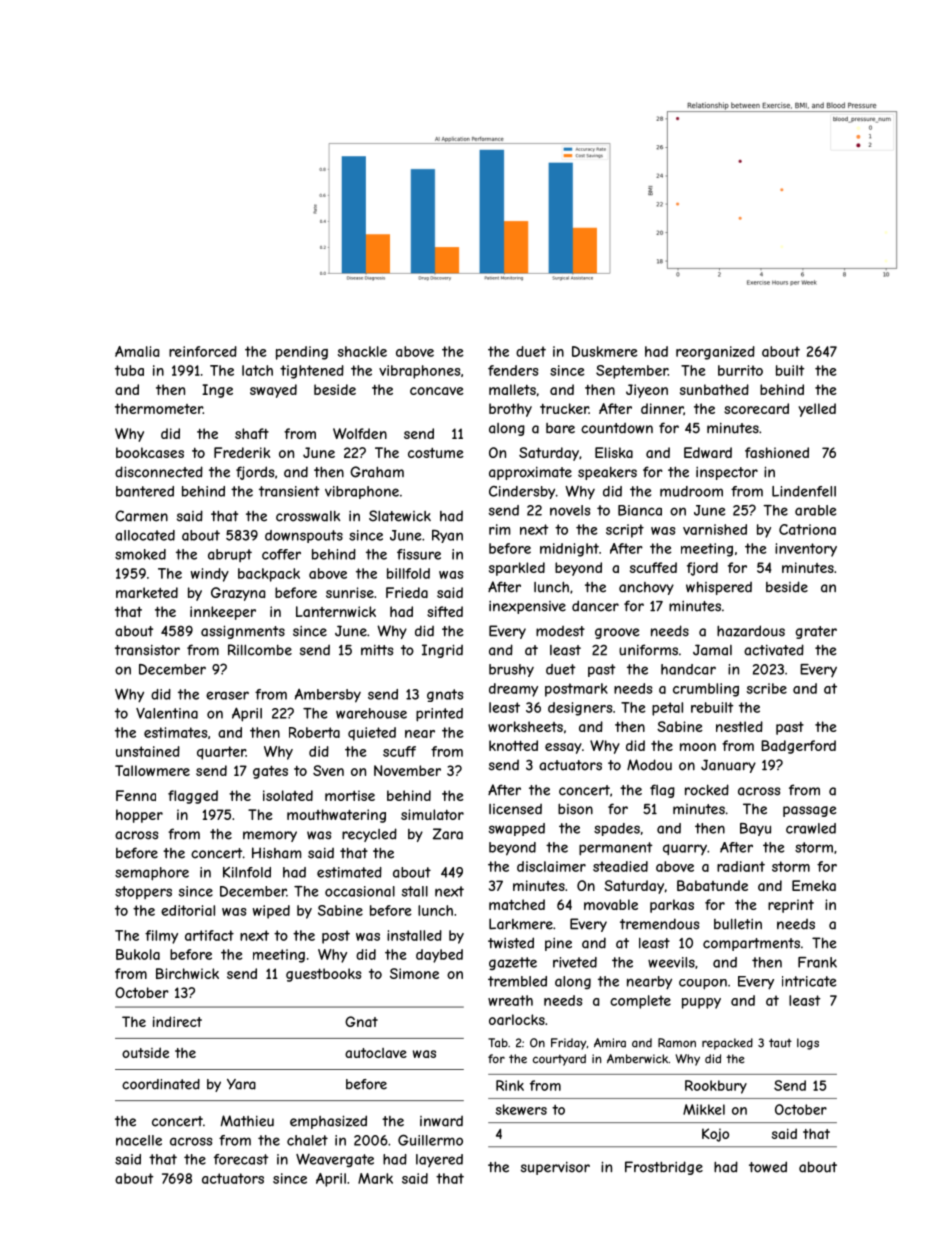  Describe the element at coordinates (139, 1140) in the screenshot. I see `nacelle` at that location.
